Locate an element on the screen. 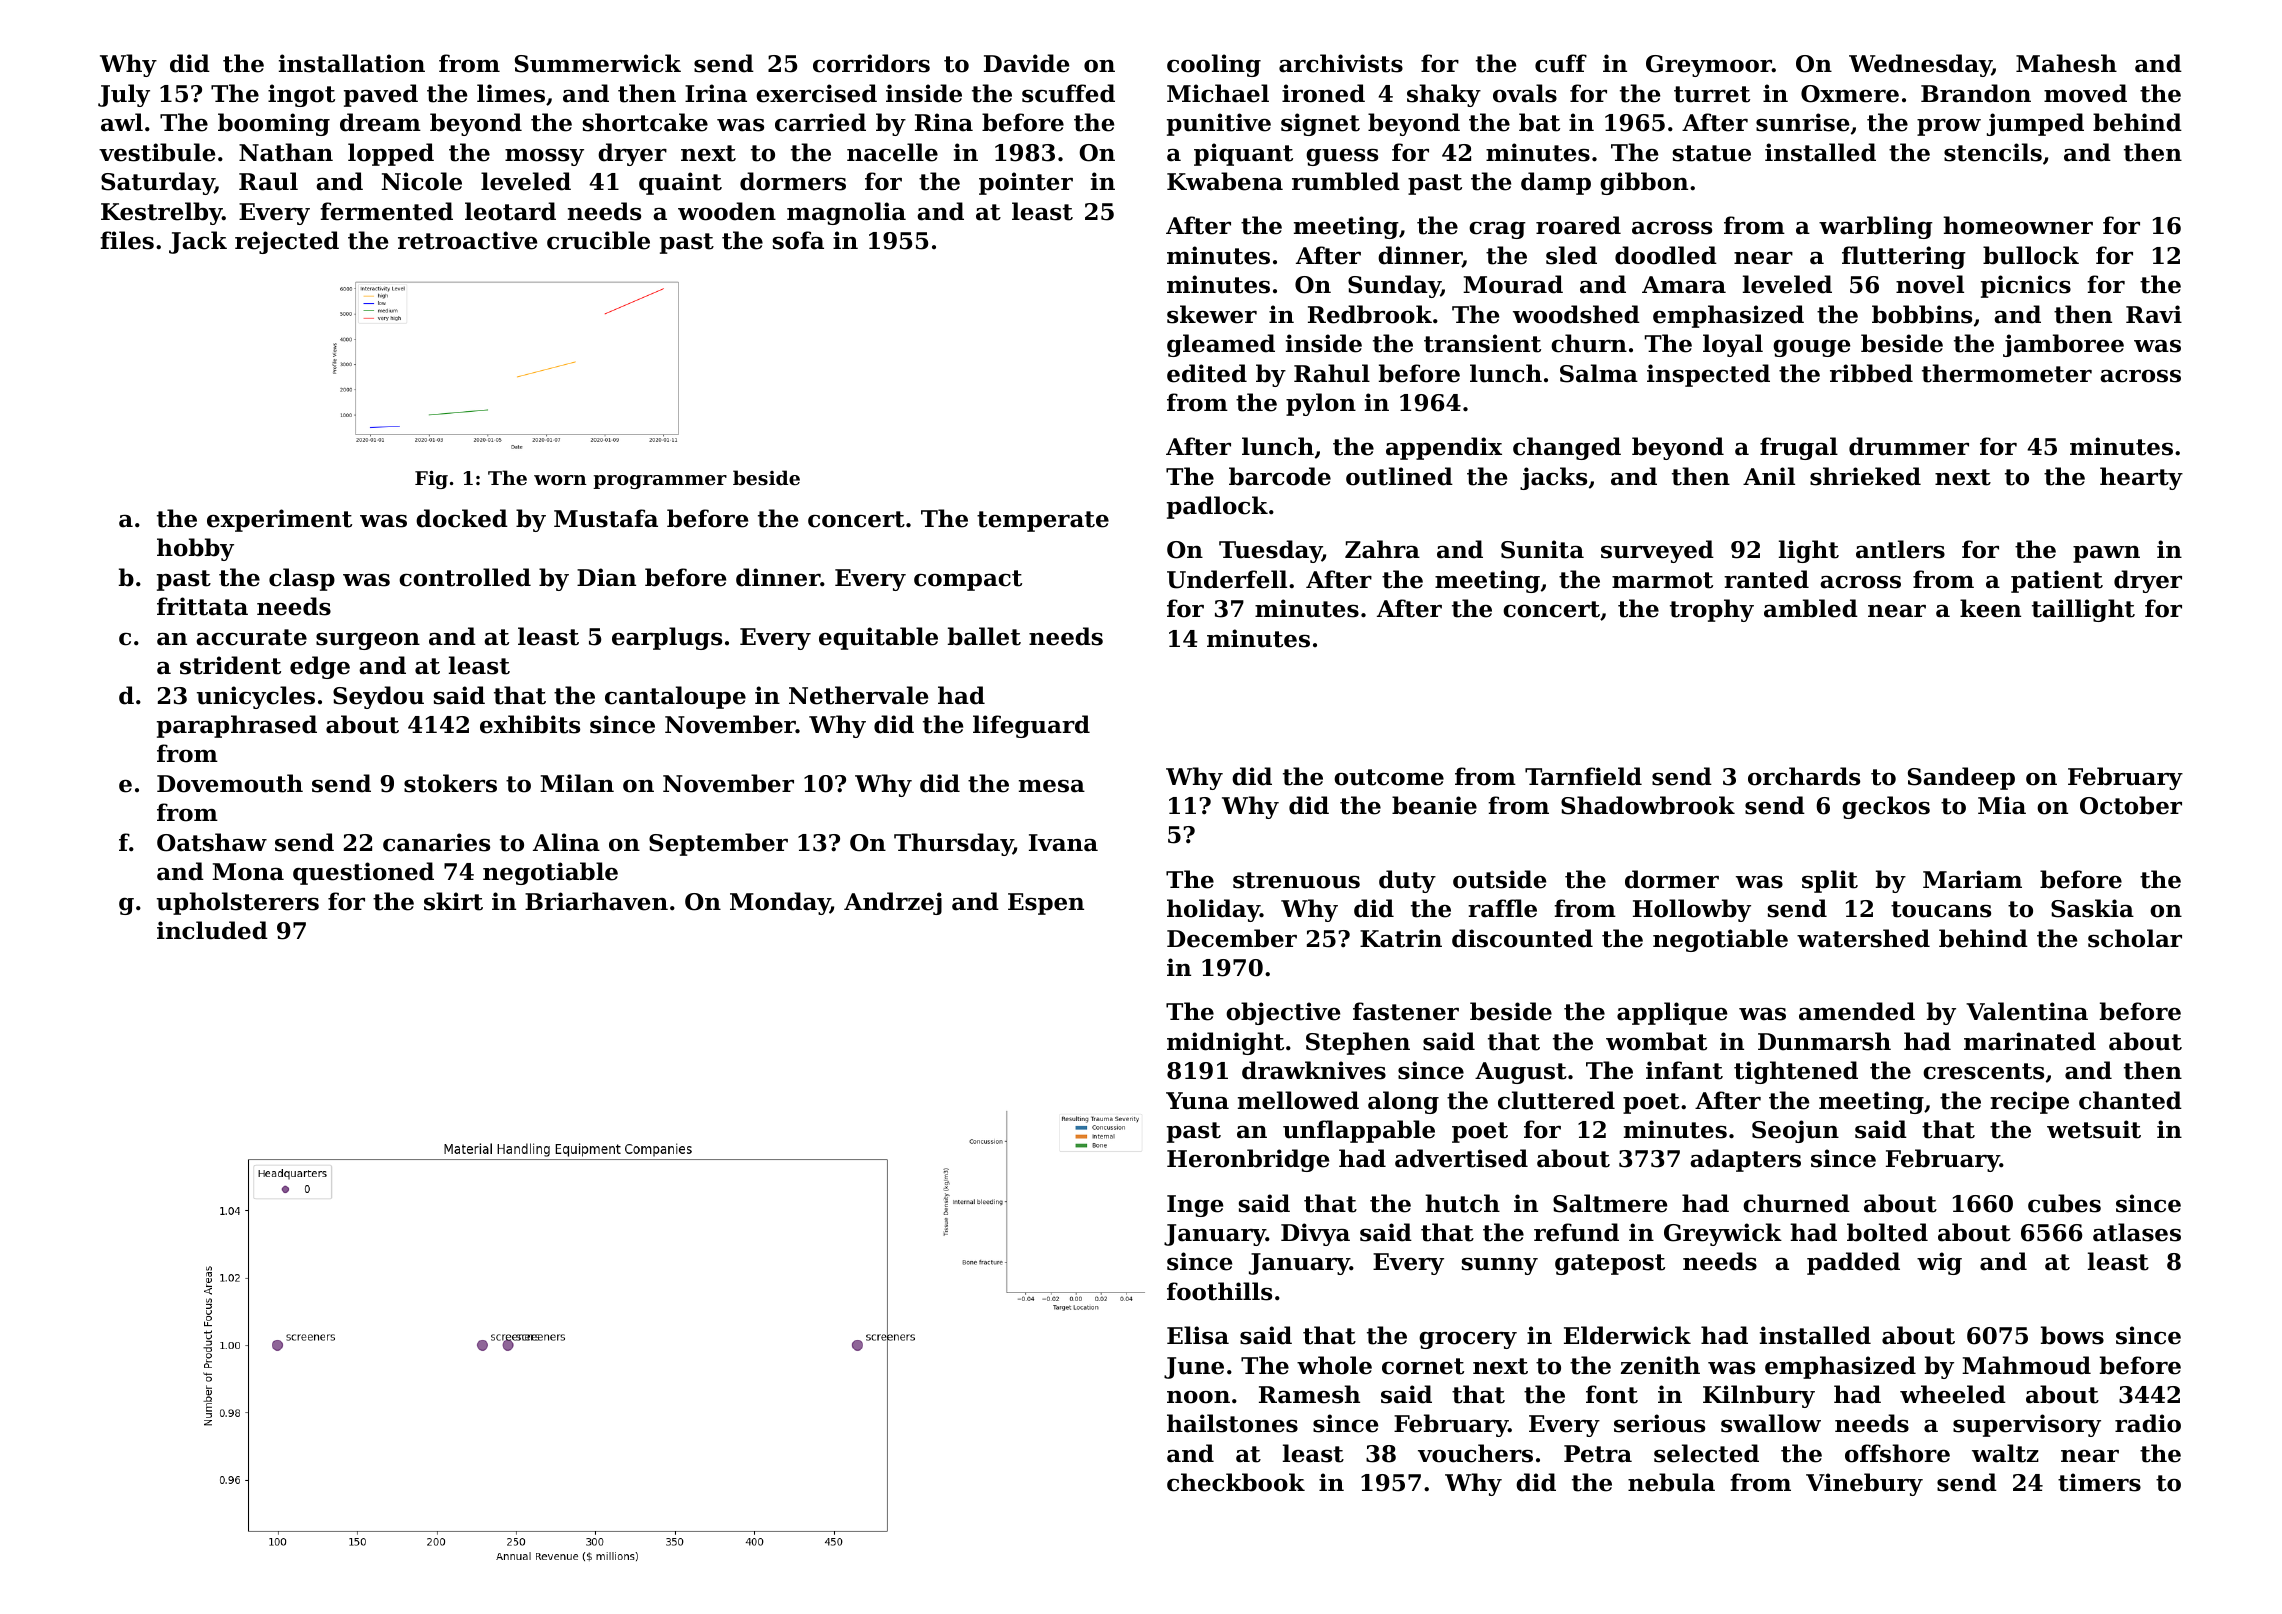 The image size is (2282, 1614). awl is located at coordinates (122, 122).
